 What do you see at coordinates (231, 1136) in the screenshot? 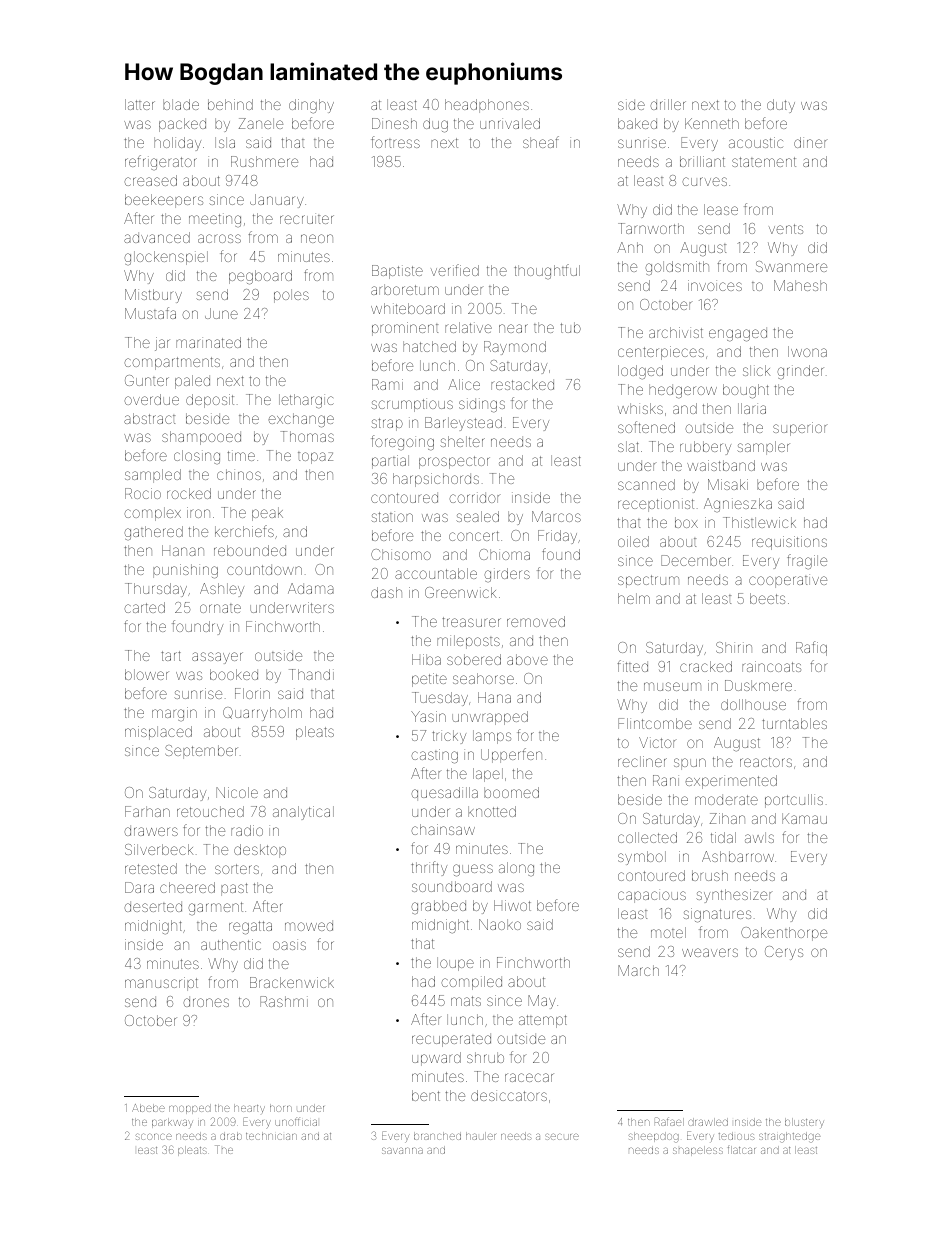
I see `drab` at bounding box center [231, 1136].
